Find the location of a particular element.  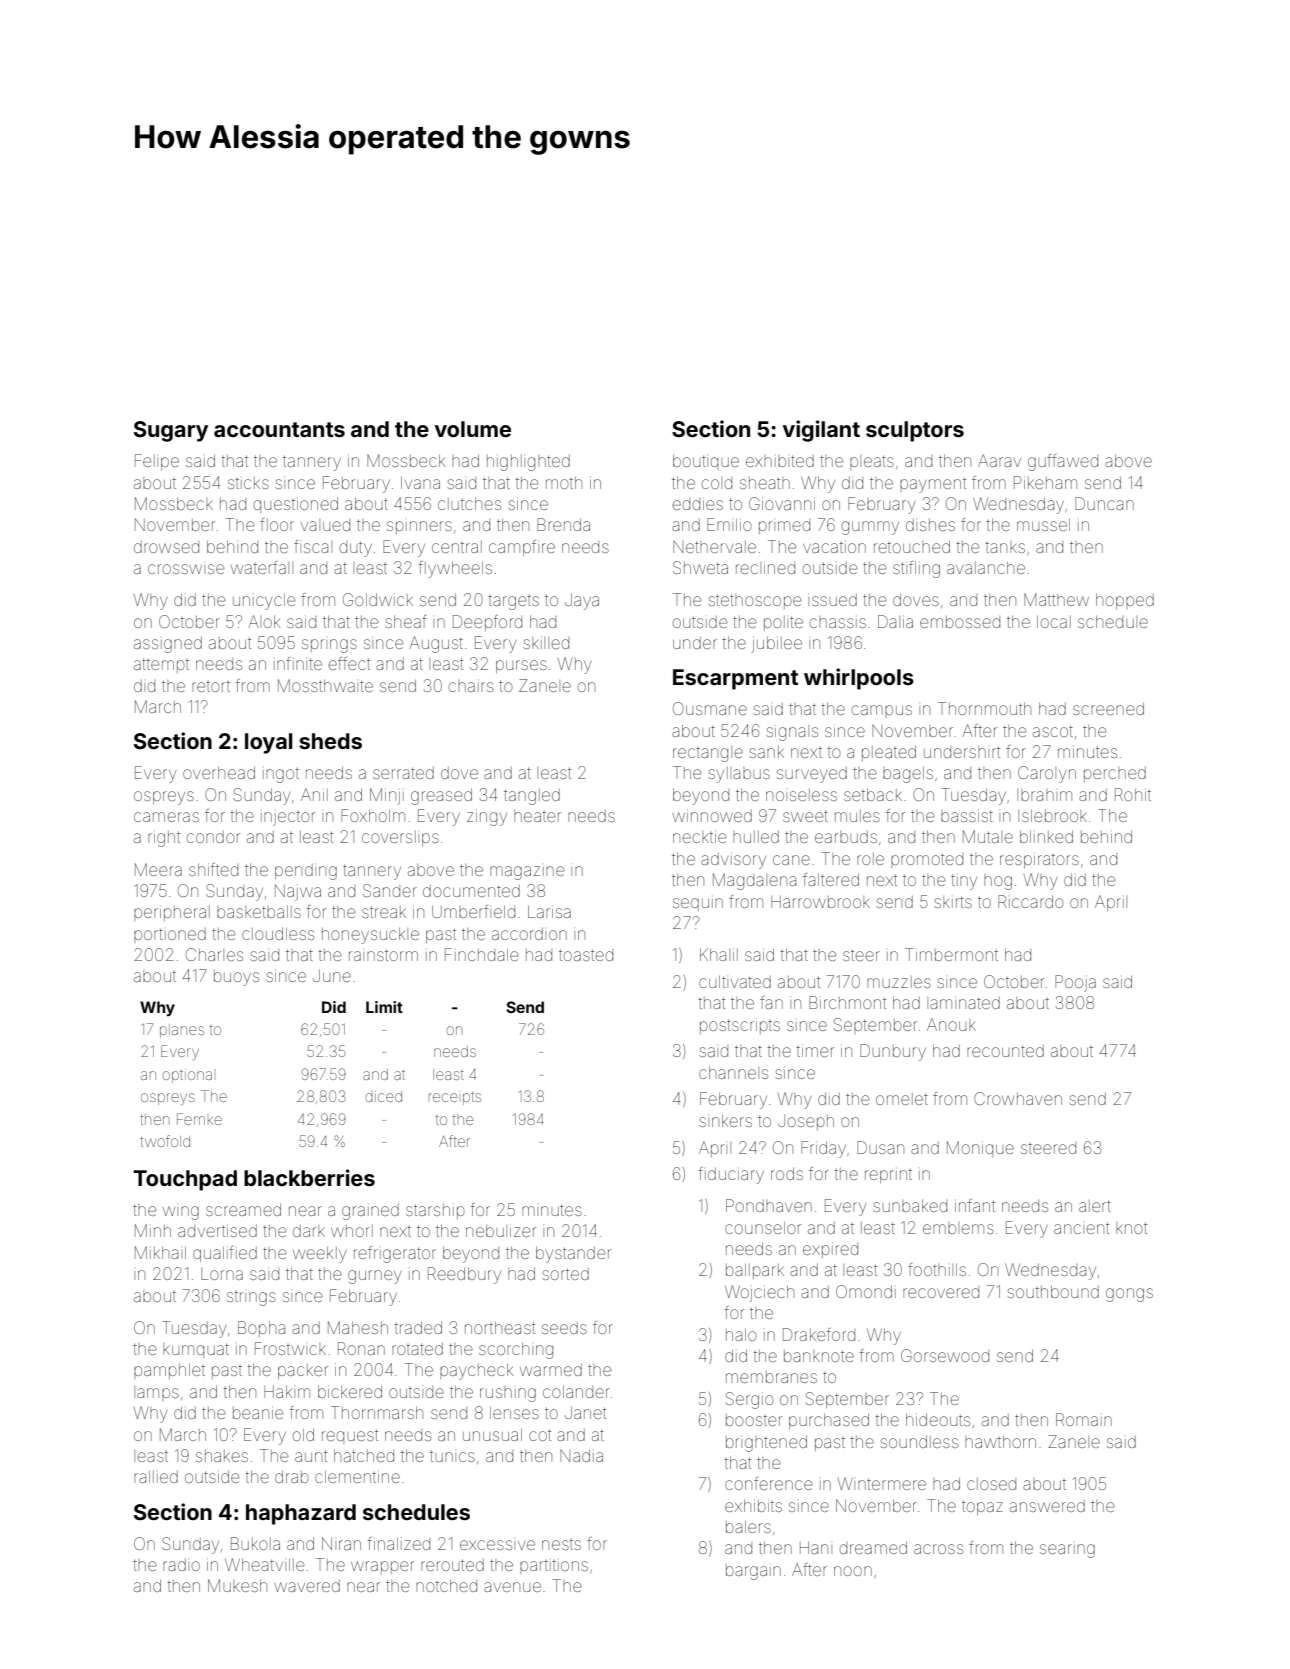

Niran is located at coordinates (341, 1543).
